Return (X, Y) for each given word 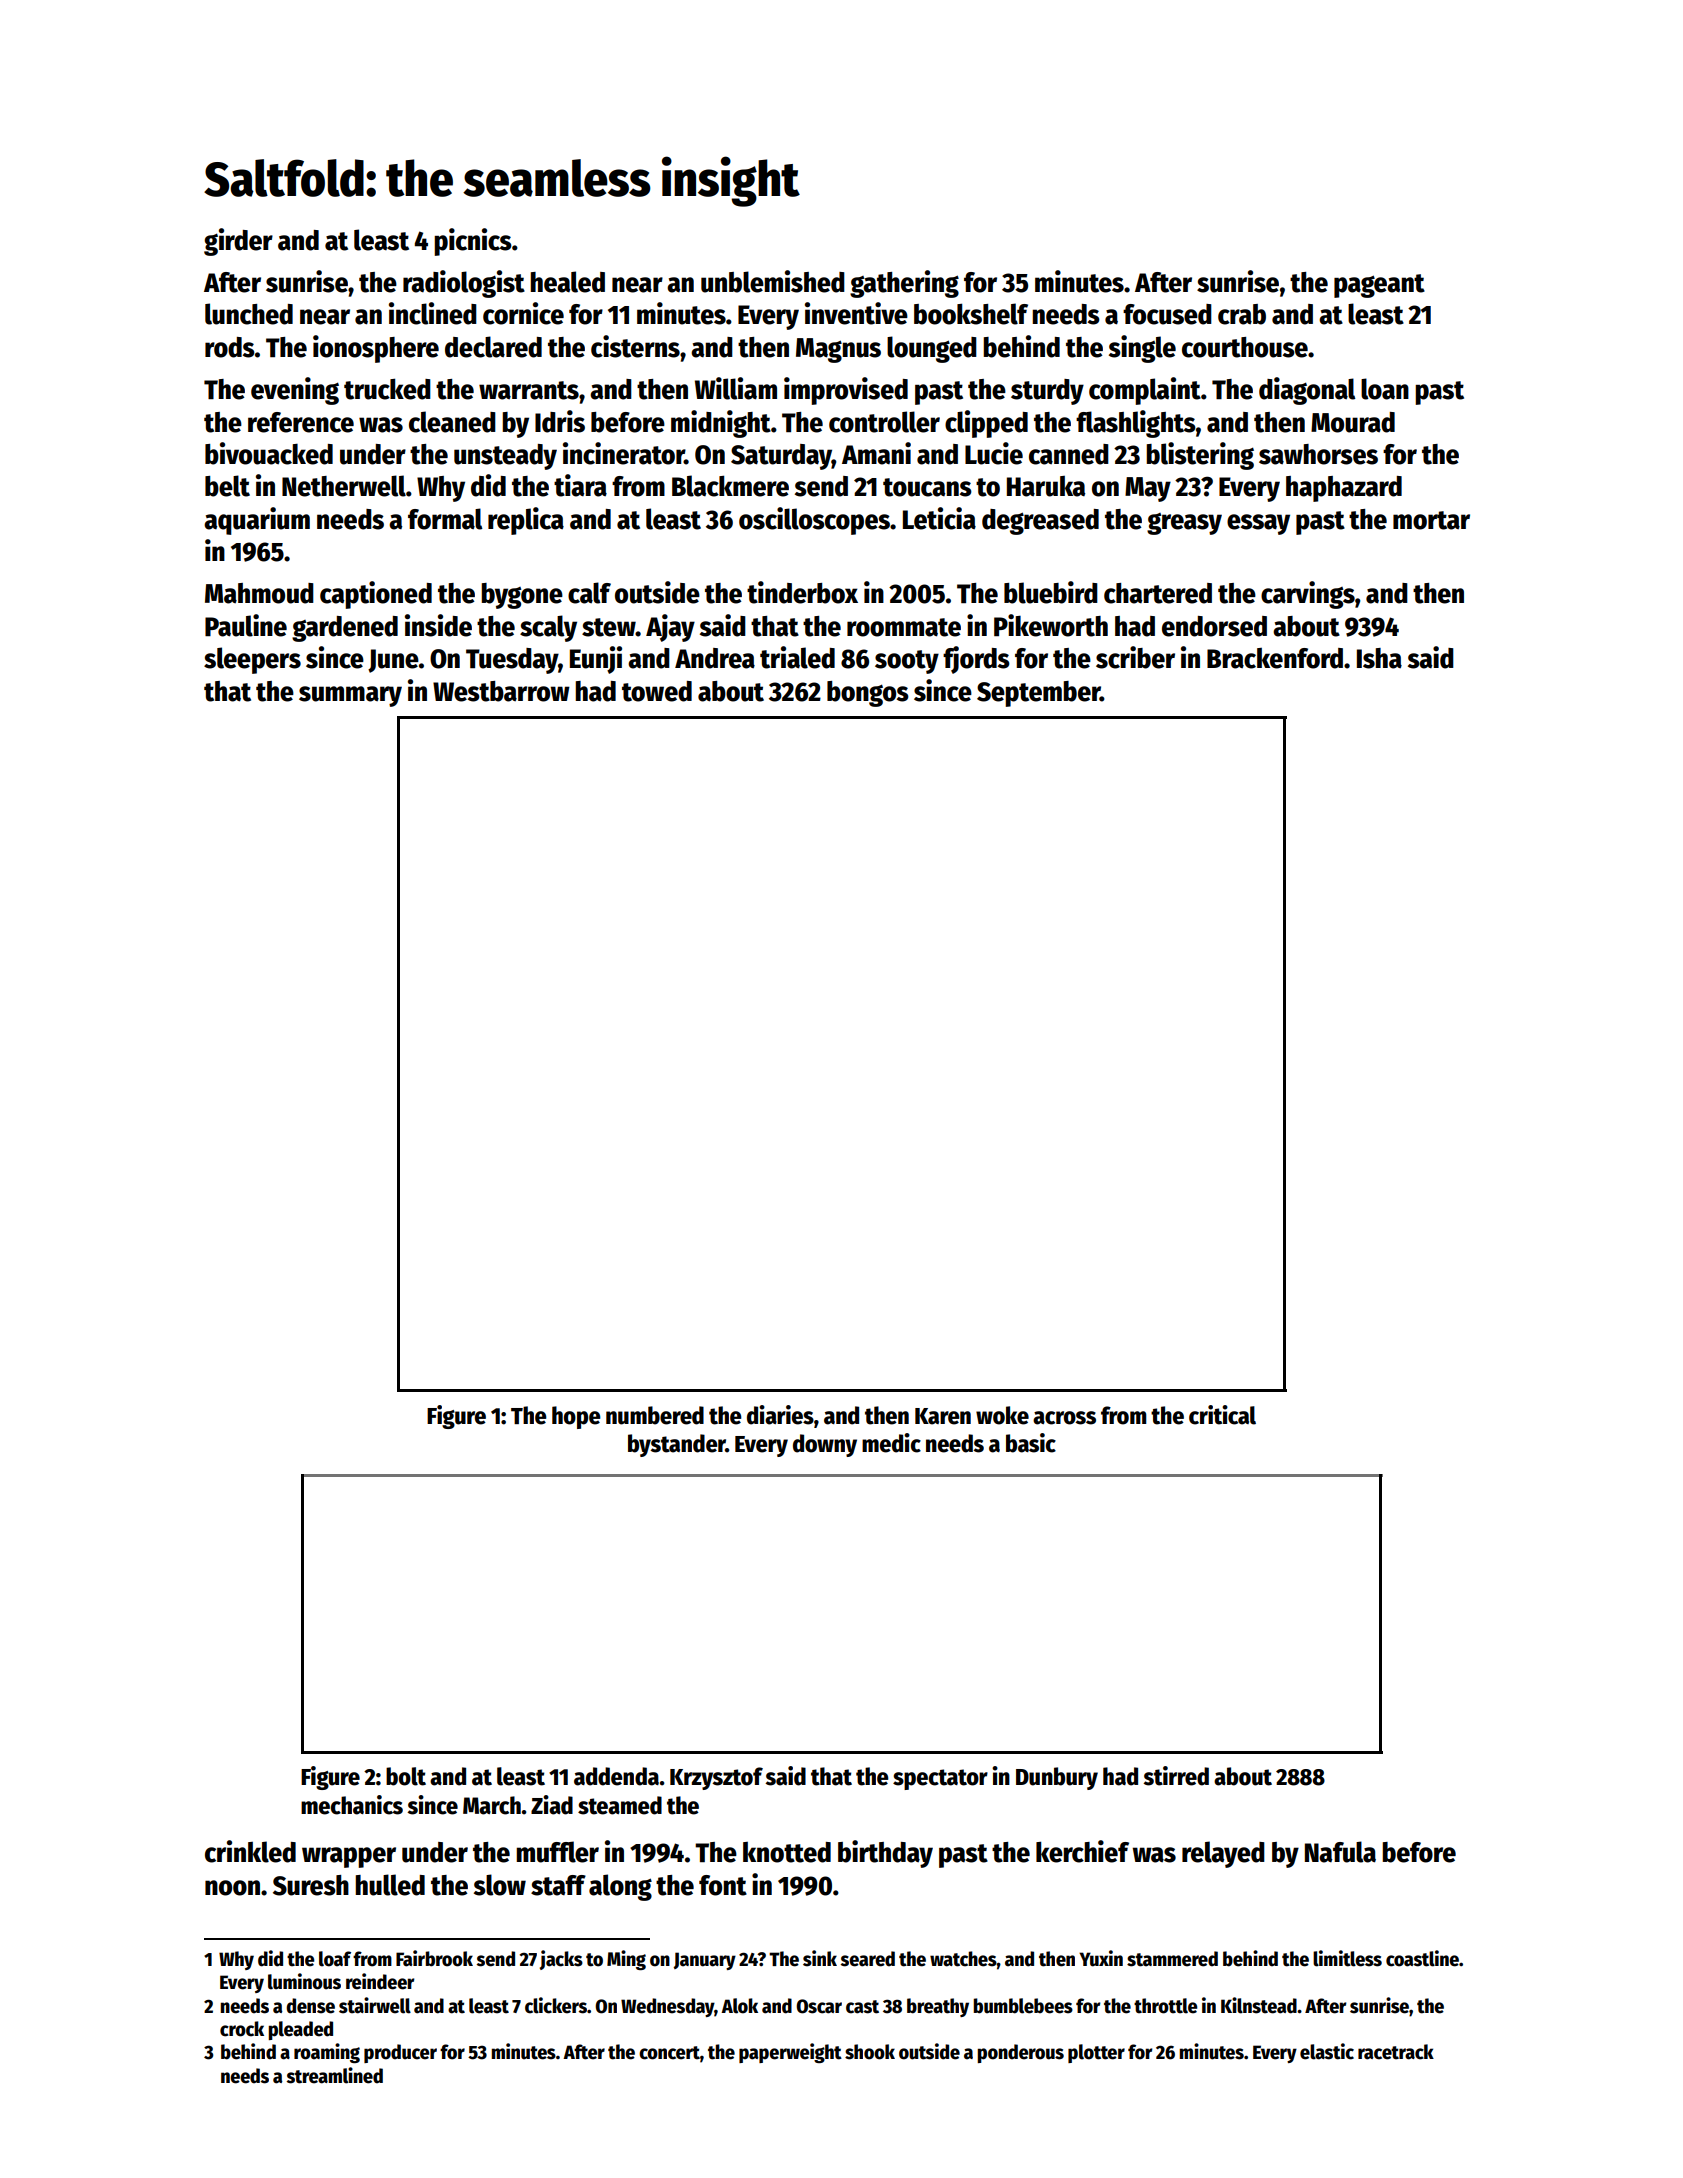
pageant (1379, 286)
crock (242, 2029)
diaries (780, 1415)
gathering (904, 284)
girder (238, 242)
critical (1222, 1415)
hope (576, 1417)
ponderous (1020, 2053)
